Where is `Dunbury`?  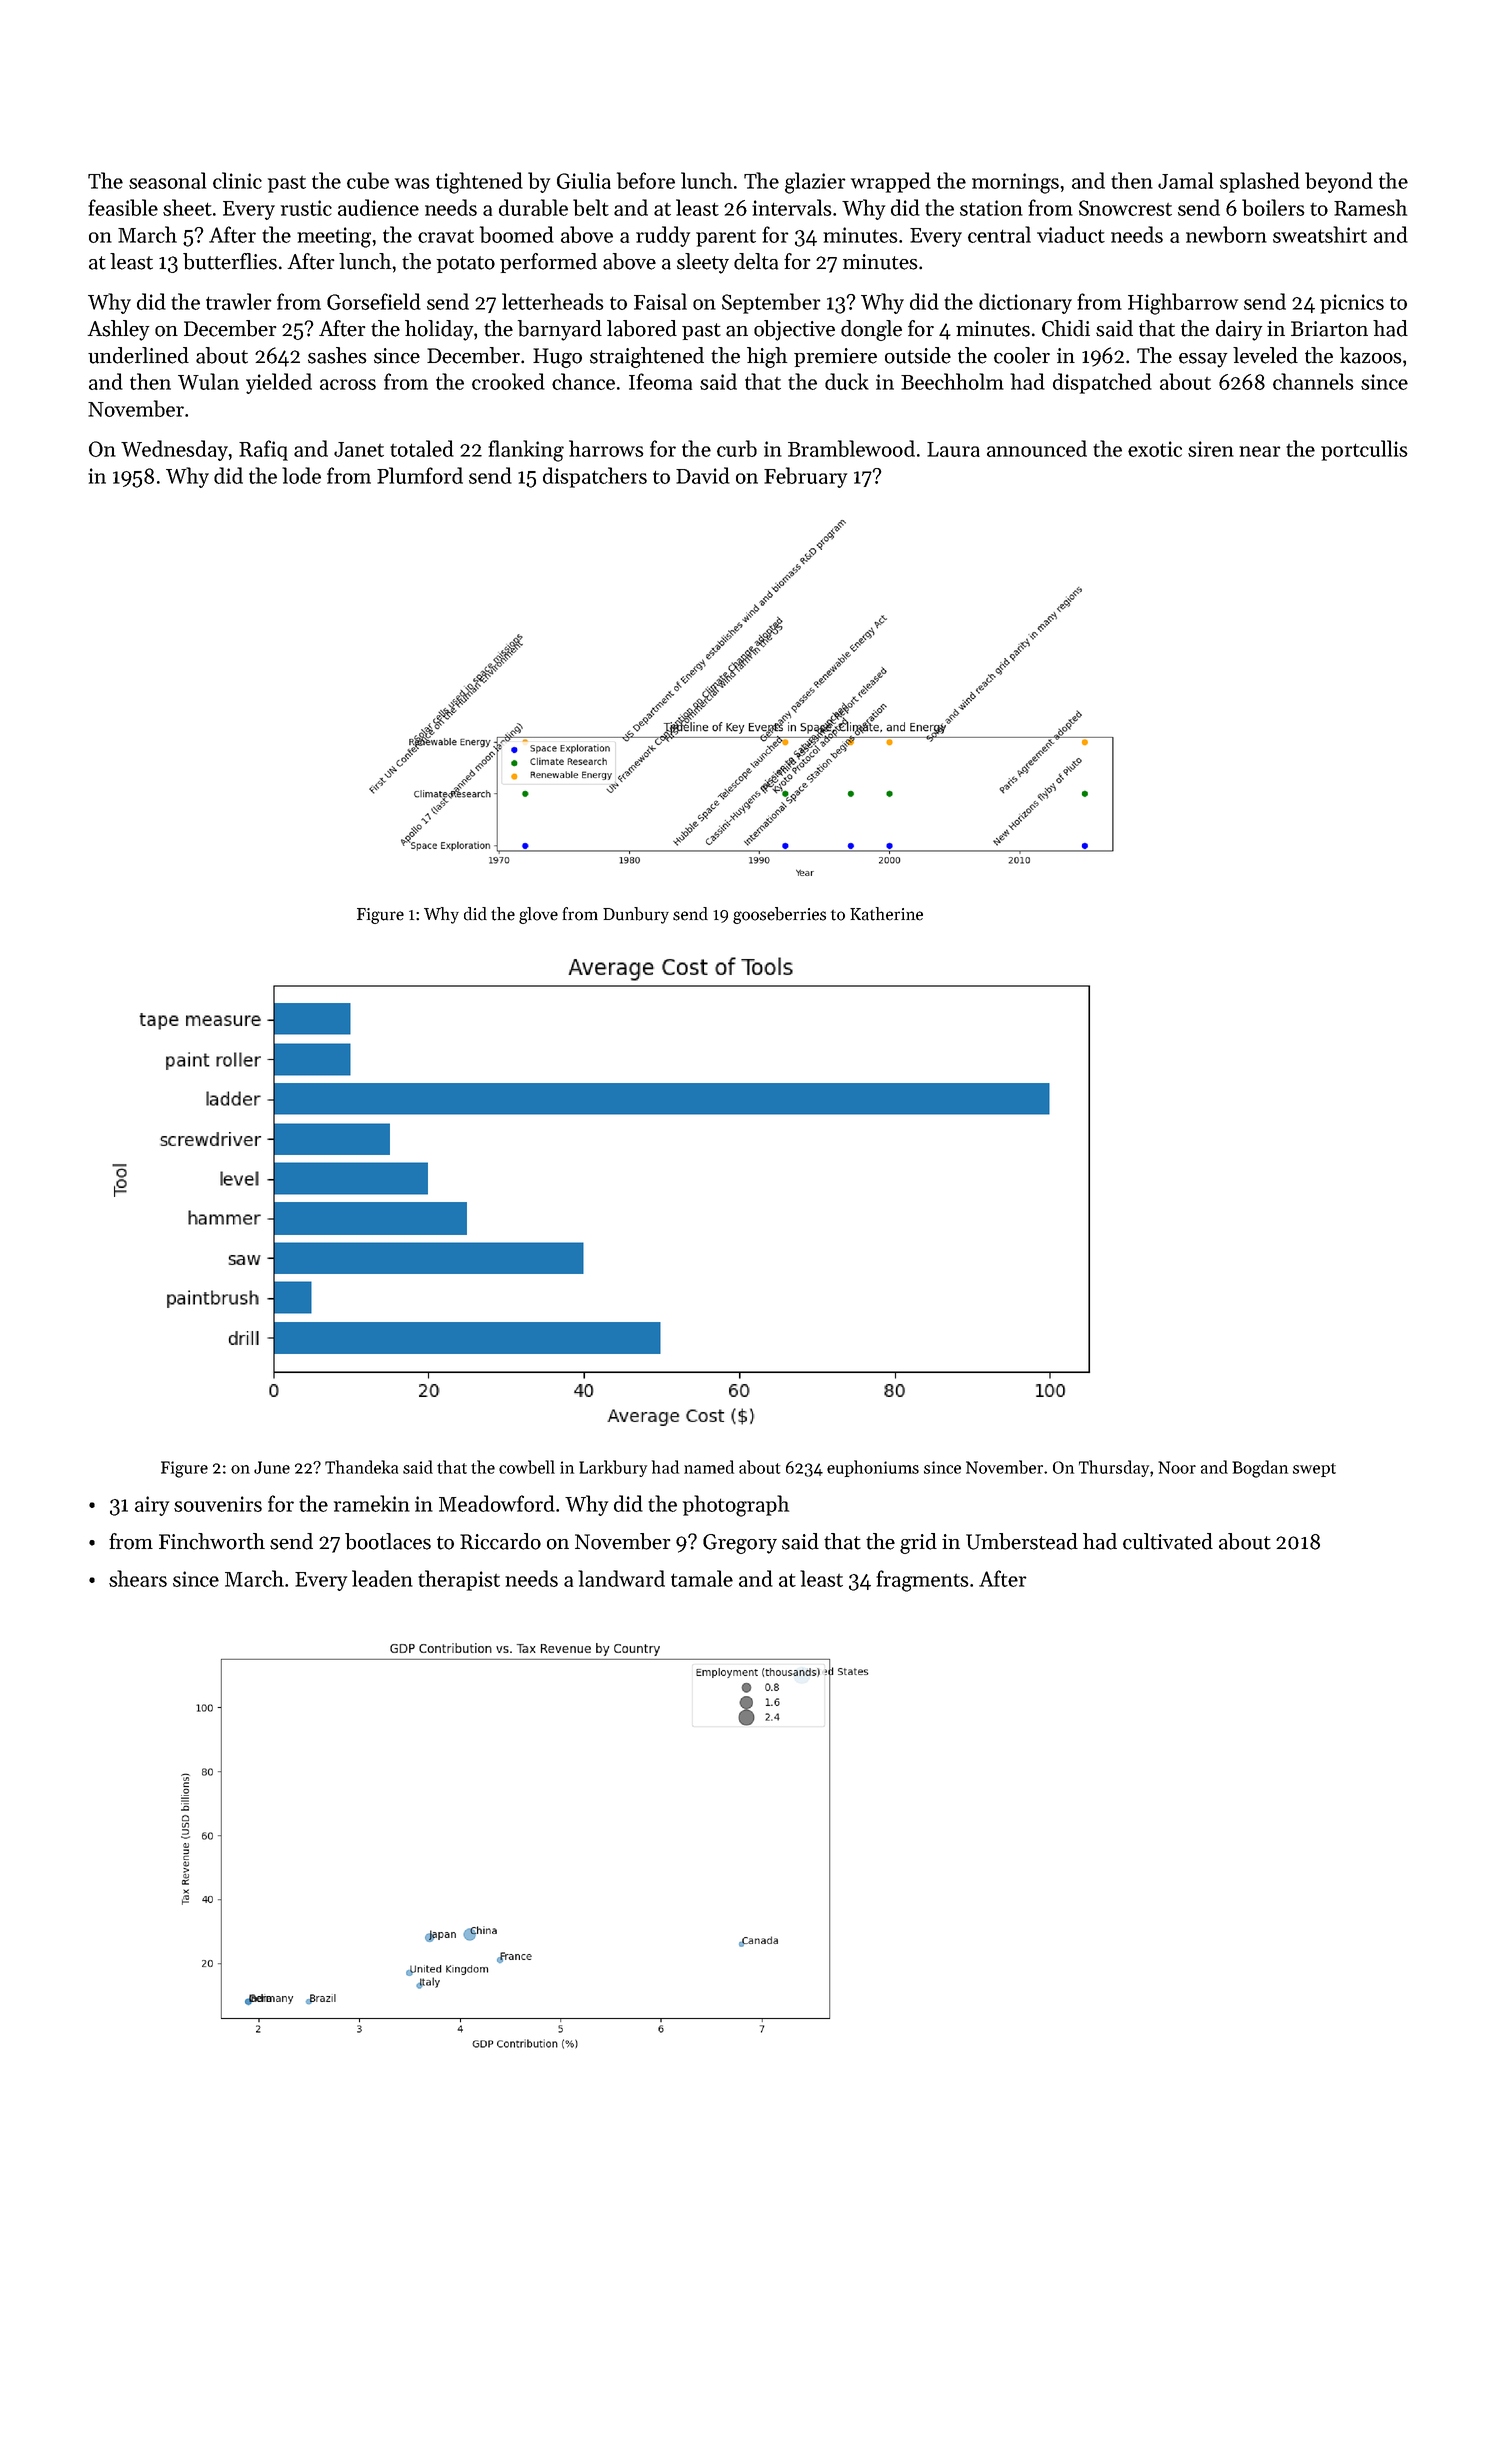 Dunbury is located at coordinates (636, 915).
